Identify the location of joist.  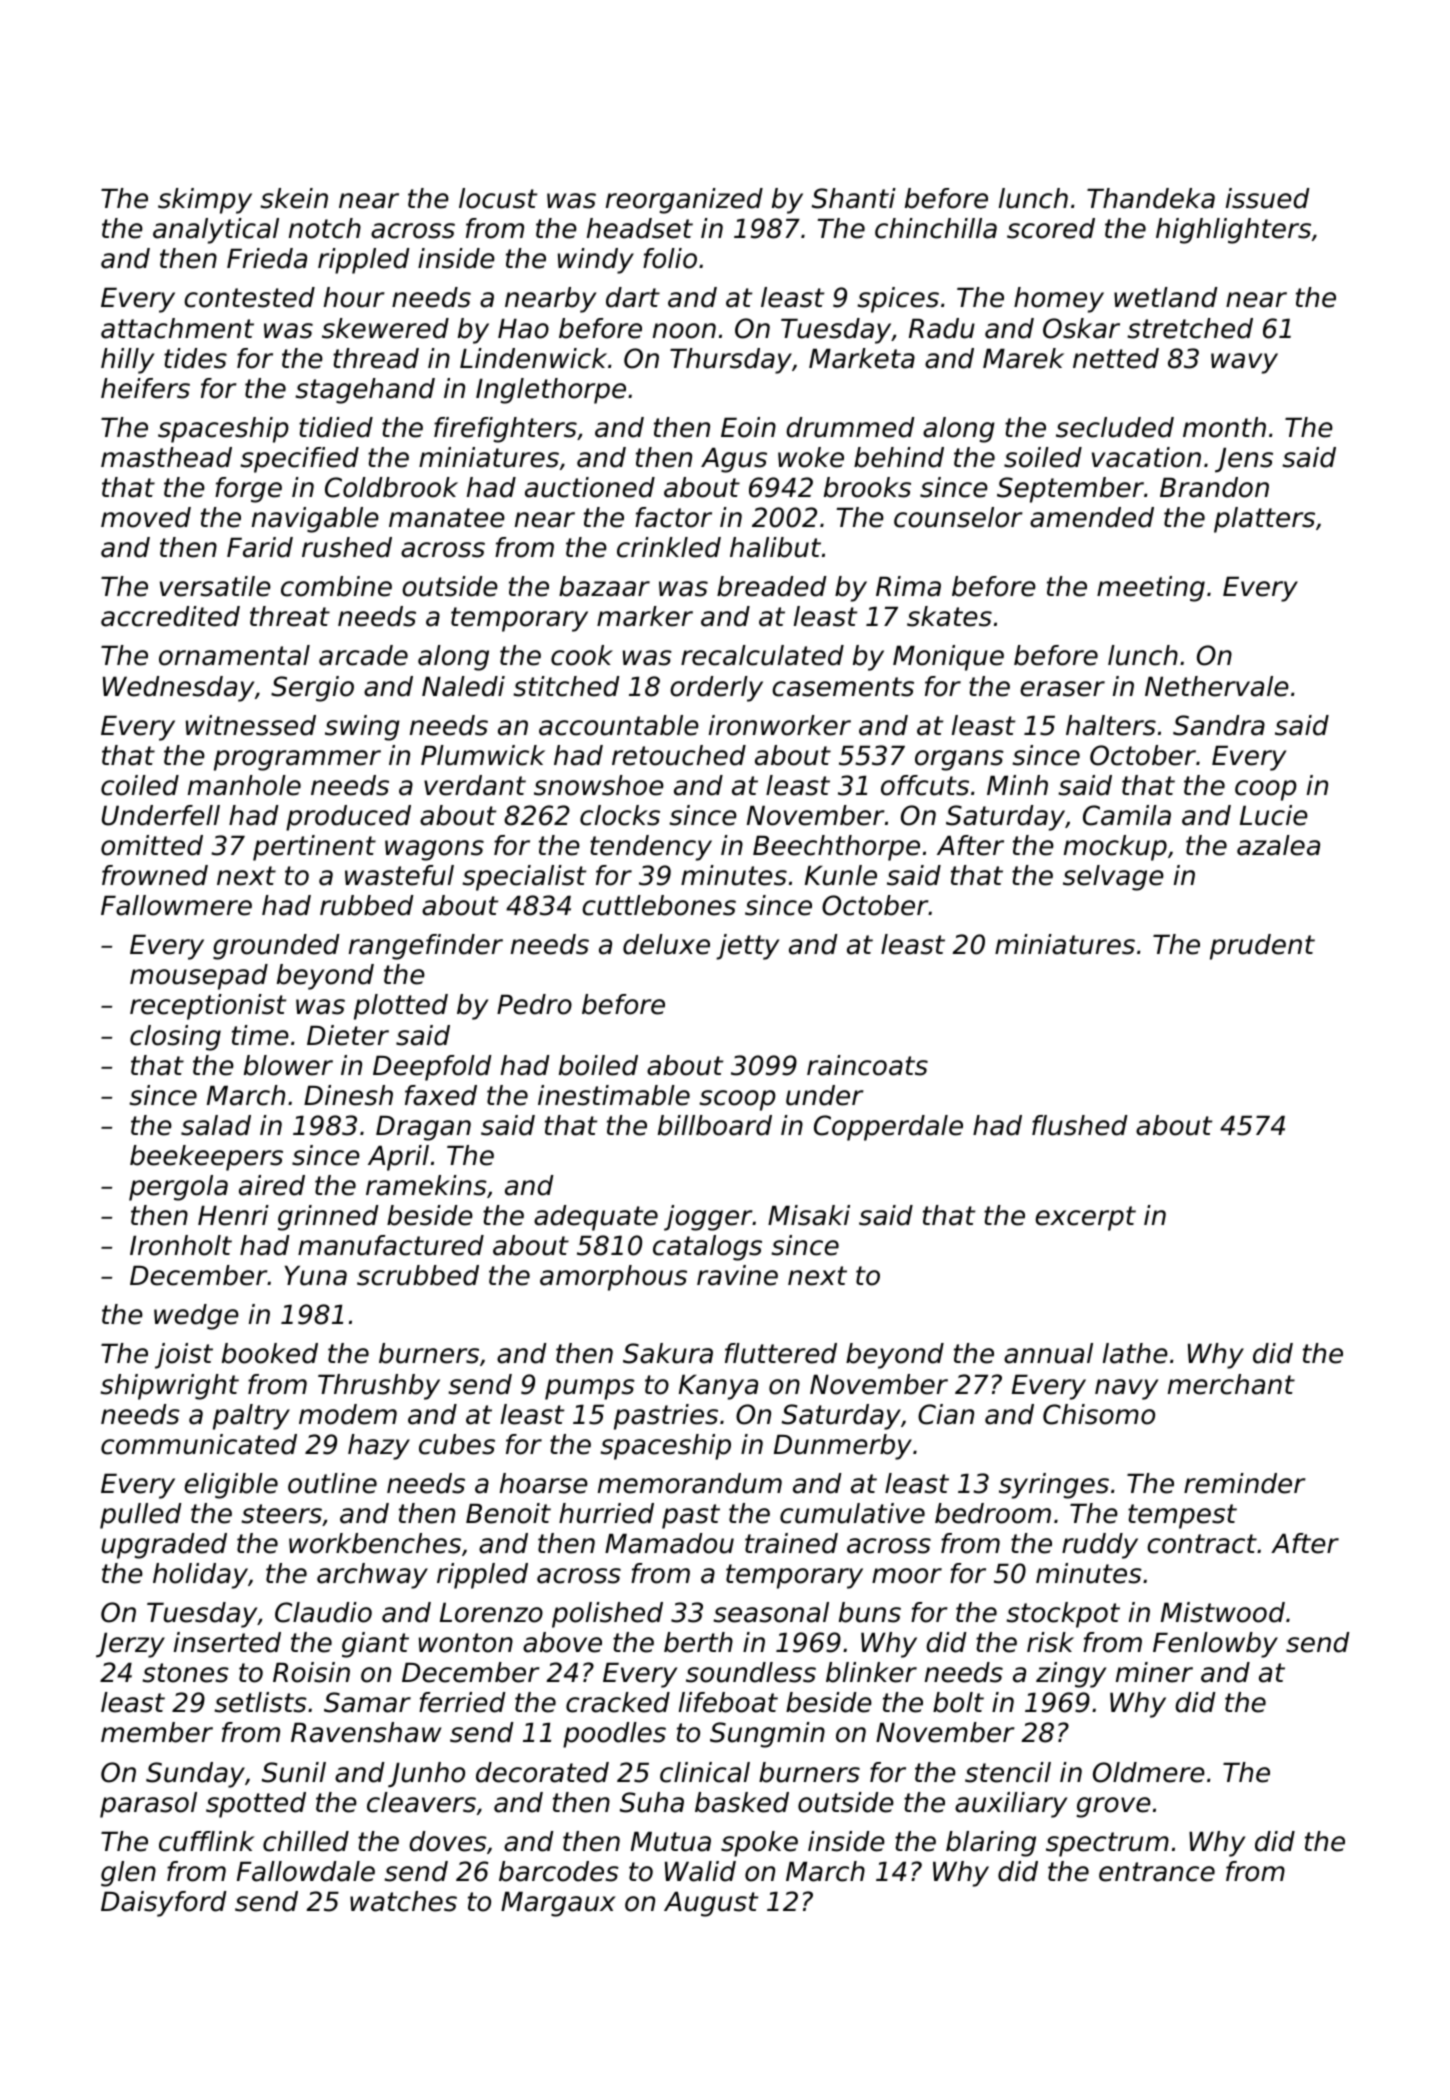
(184, 1356).
